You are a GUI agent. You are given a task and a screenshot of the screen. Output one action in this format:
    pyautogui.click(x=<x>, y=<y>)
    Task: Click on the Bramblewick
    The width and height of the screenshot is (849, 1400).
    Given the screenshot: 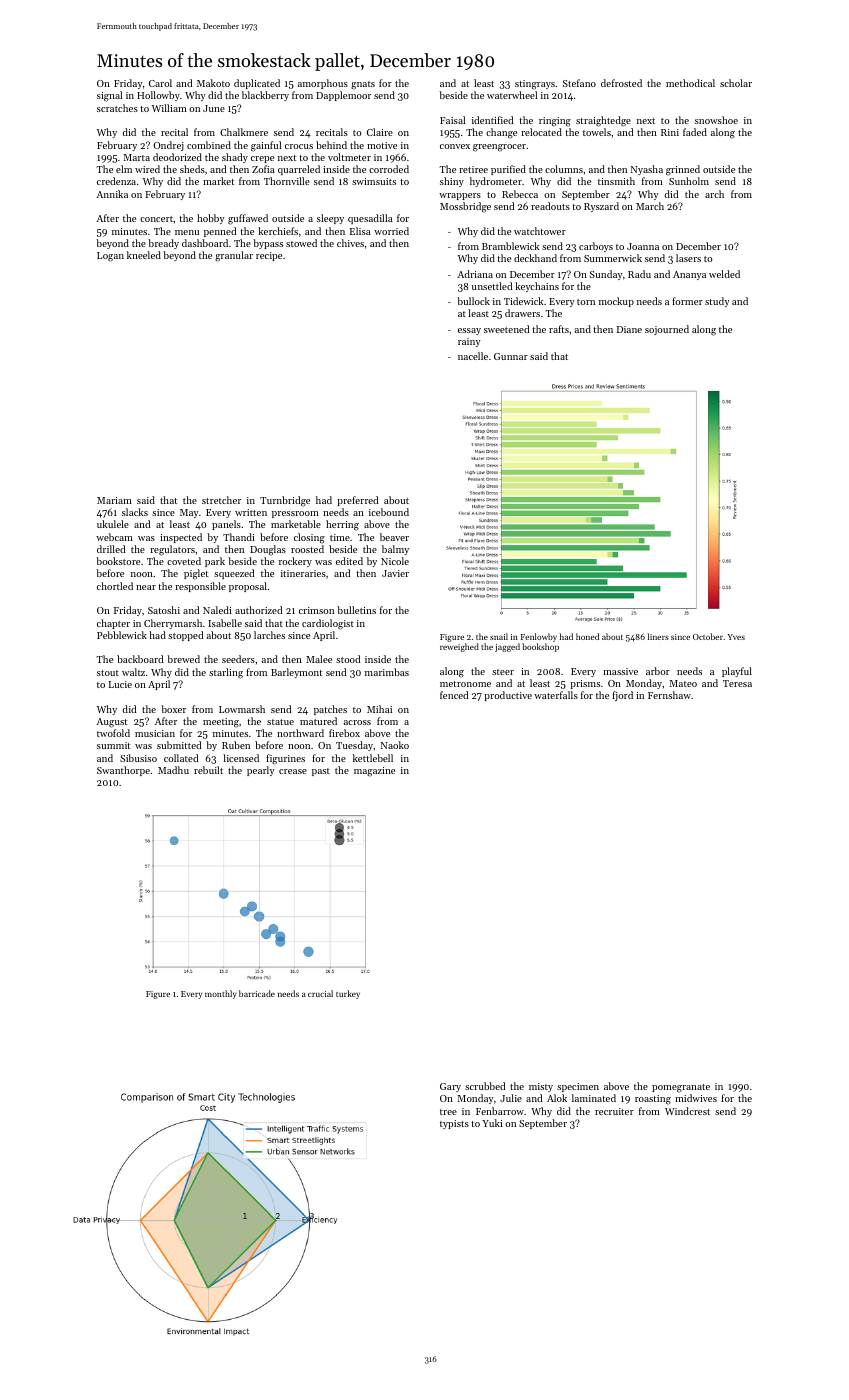 What is the action you would take?
    pyautogui.click(x=510, y=246)
